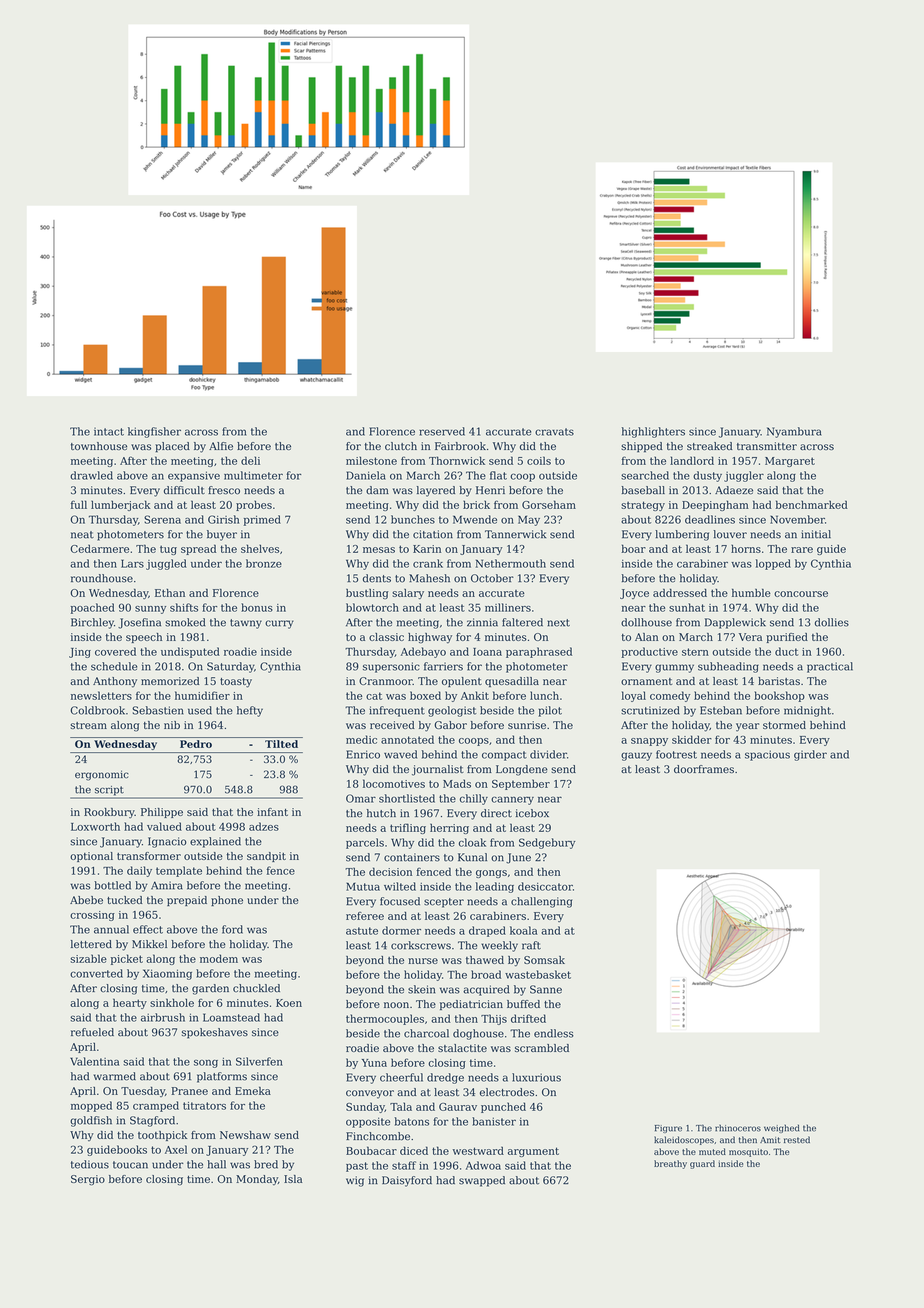  What do you see at coordinates (482, 1181) in the screenshot?
I see `swapped` at bounding box center [482, 1181].
